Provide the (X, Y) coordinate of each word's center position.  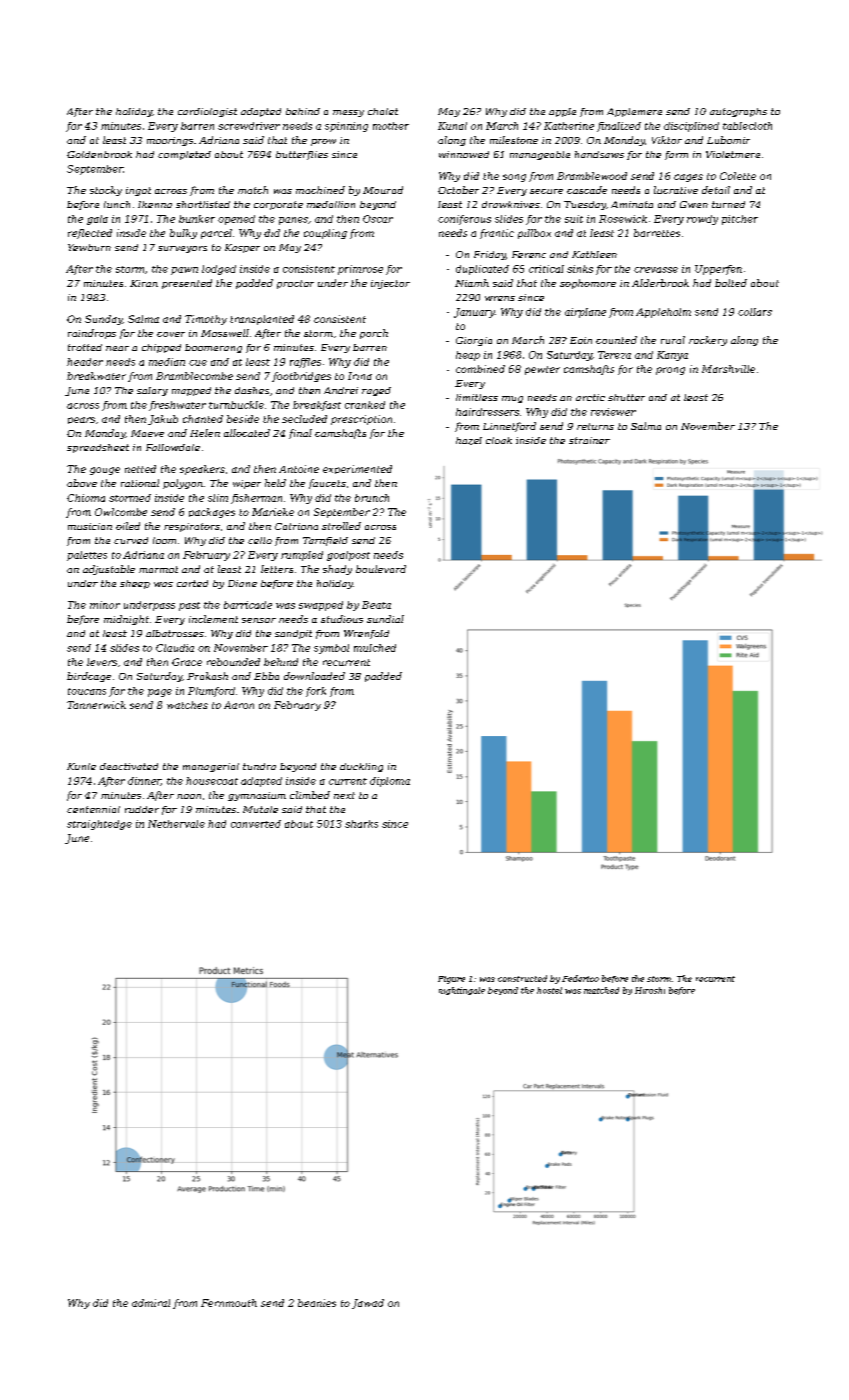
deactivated (129, 766)
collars (755, 312)
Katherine (569, 126)
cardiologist (207, 112)
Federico (580, 978)
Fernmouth (229, 1303)
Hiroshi (650, 990)
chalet (383, 111)
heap (468, 356)
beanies (317, 1303)
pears (81, 420)
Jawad (368, 1304)
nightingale (462, 991)
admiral (151, 1303)
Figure (451, 980)
